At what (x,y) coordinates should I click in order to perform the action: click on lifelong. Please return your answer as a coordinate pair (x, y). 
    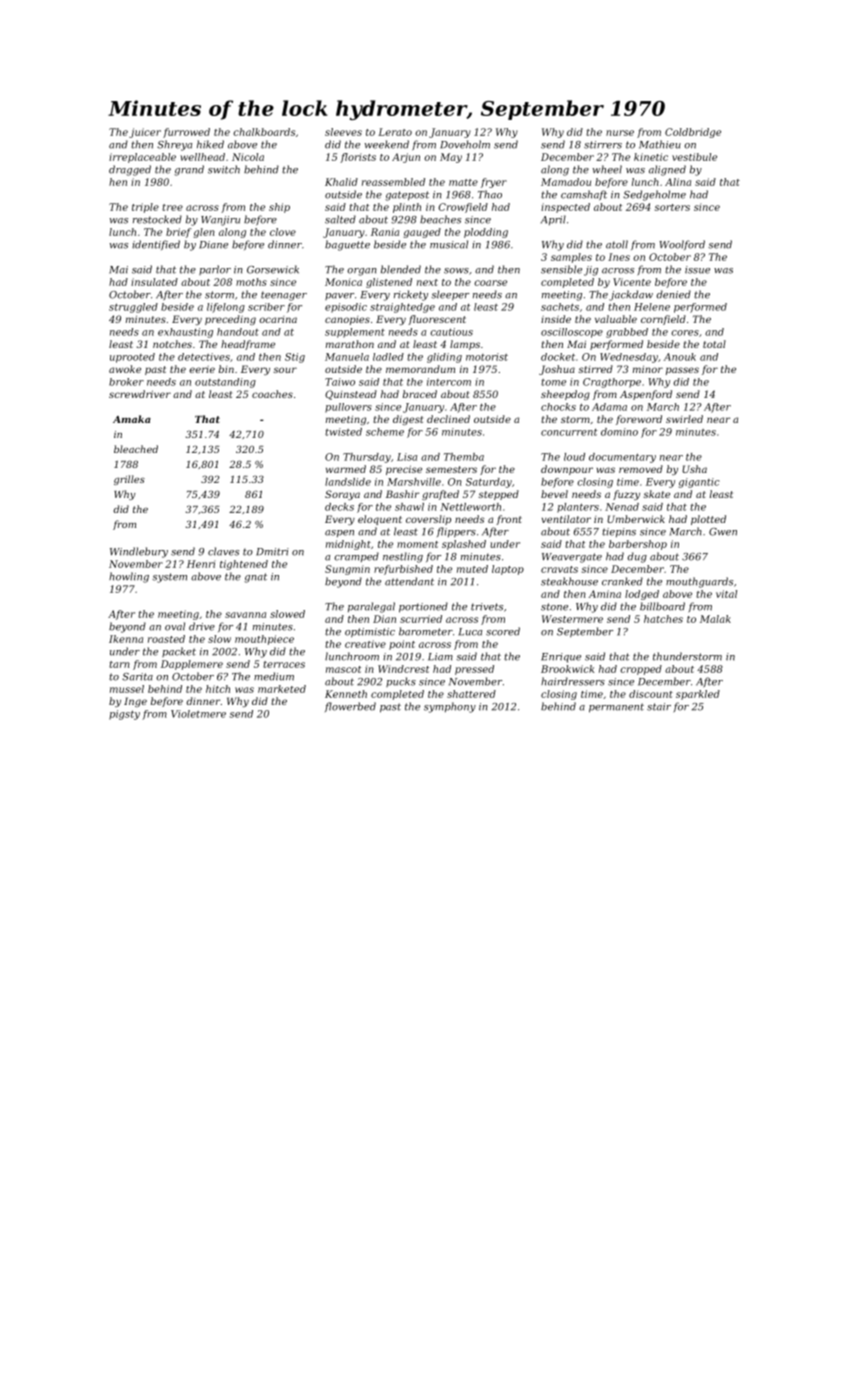
    Looking at the image, I should click on (226, 308).
